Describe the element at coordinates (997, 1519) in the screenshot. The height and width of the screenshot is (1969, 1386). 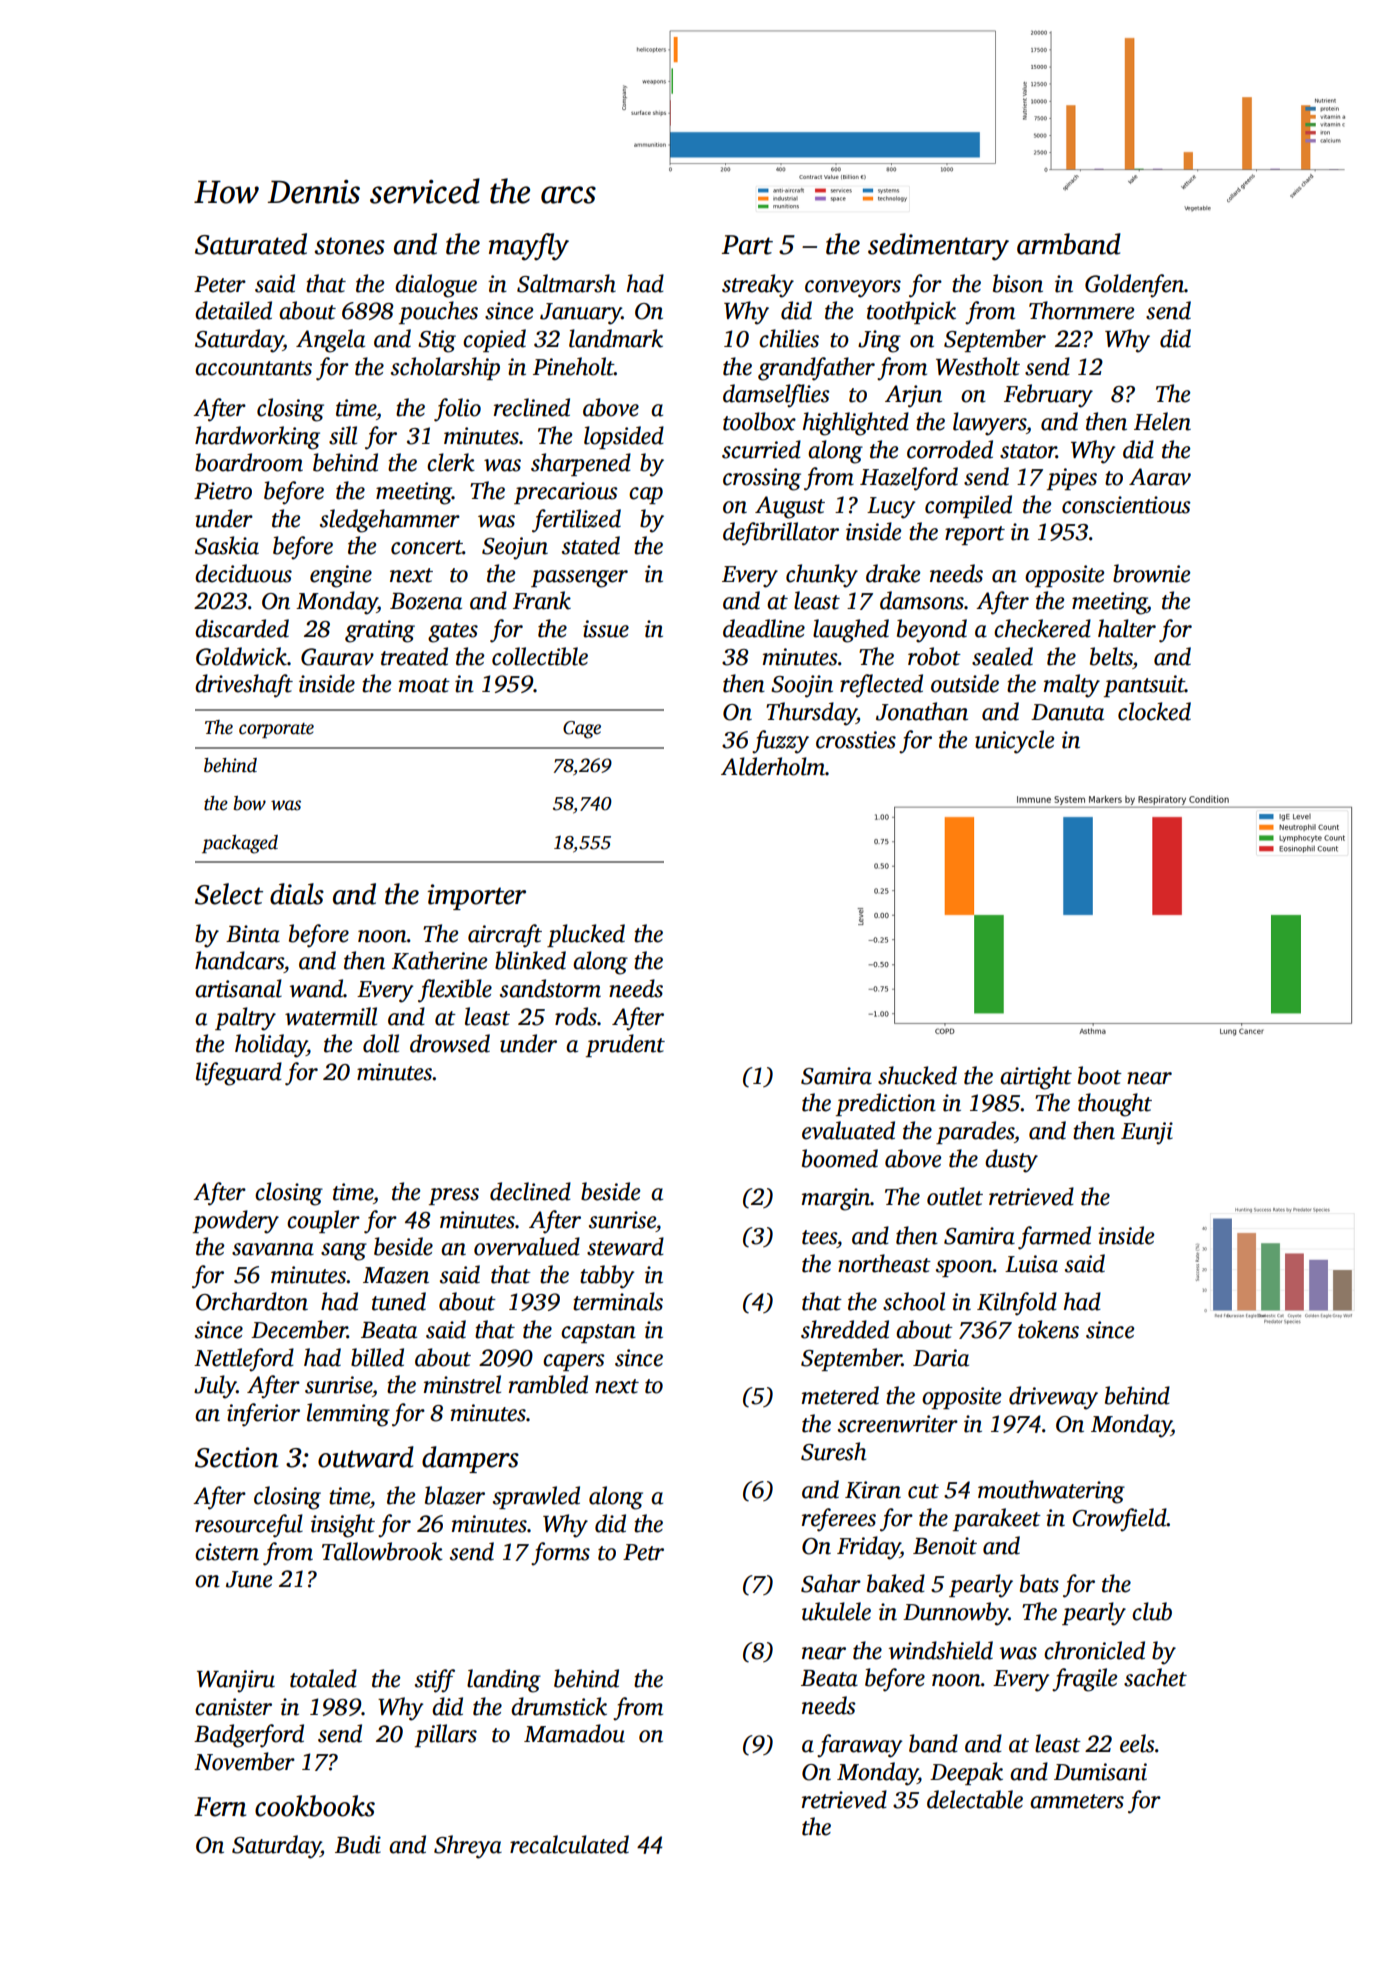
I see `parakeet` at that location.
